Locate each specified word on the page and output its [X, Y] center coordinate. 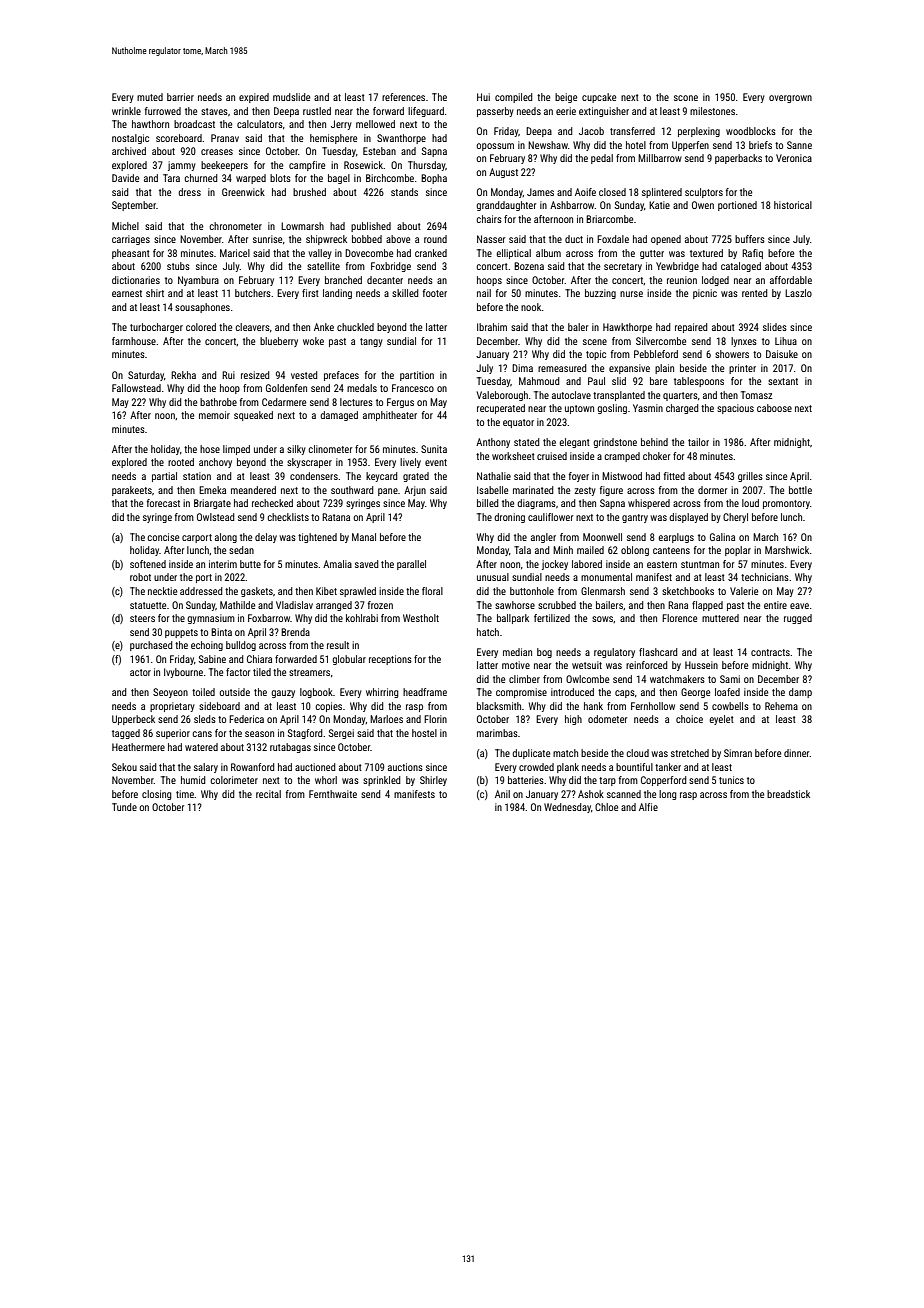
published [371, 227]
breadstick [788, 794]
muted [150, 97]
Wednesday [567, 808]
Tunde [124, 807]
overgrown [790, 99]
